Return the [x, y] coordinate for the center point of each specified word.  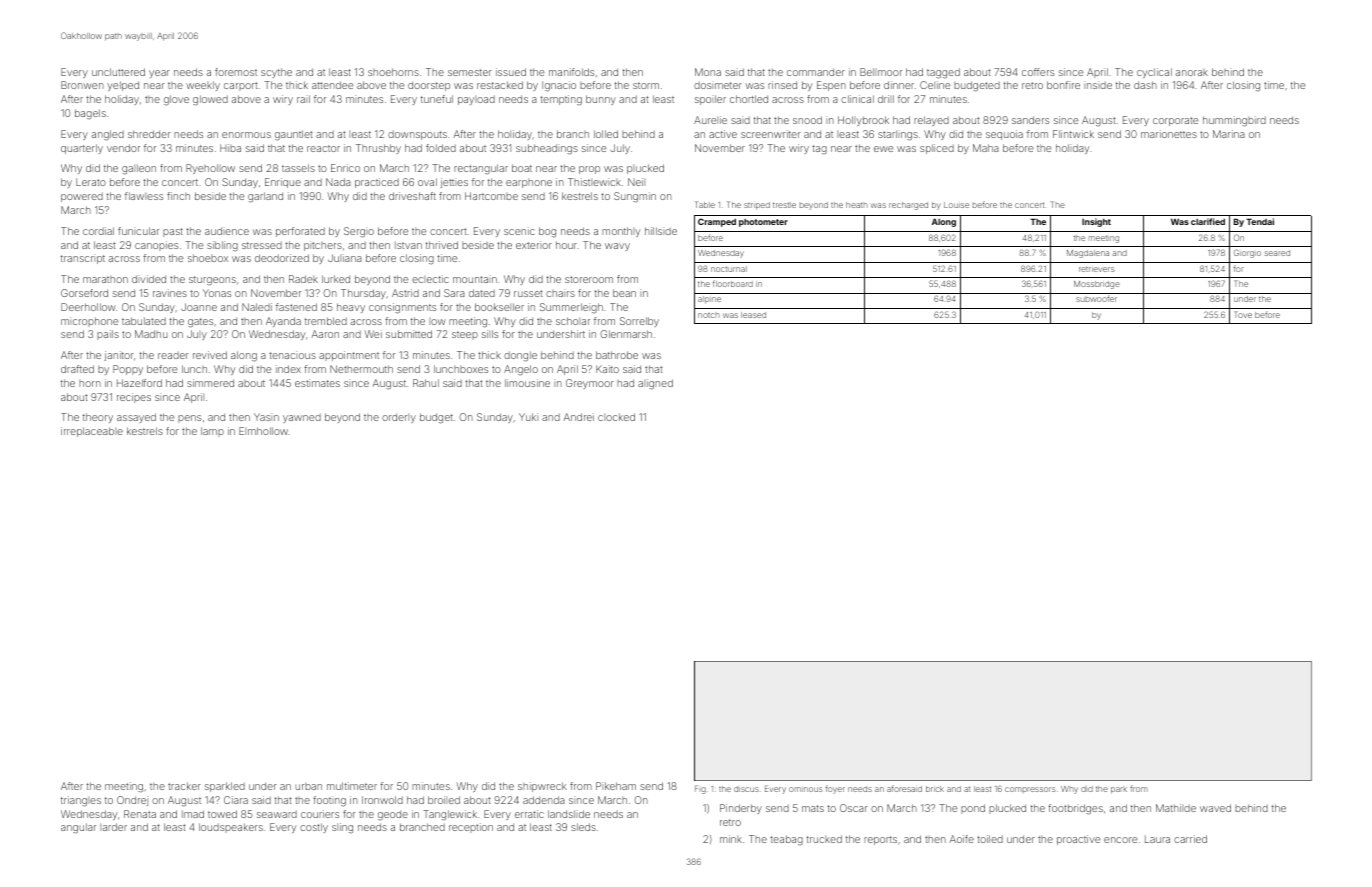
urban [308, 786]
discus [746, 789]
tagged [943, 73]
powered [82, 197]
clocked [616, 417]
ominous [806, 789]
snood [807, 120]
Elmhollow [263, 431]
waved [1215, 808]
